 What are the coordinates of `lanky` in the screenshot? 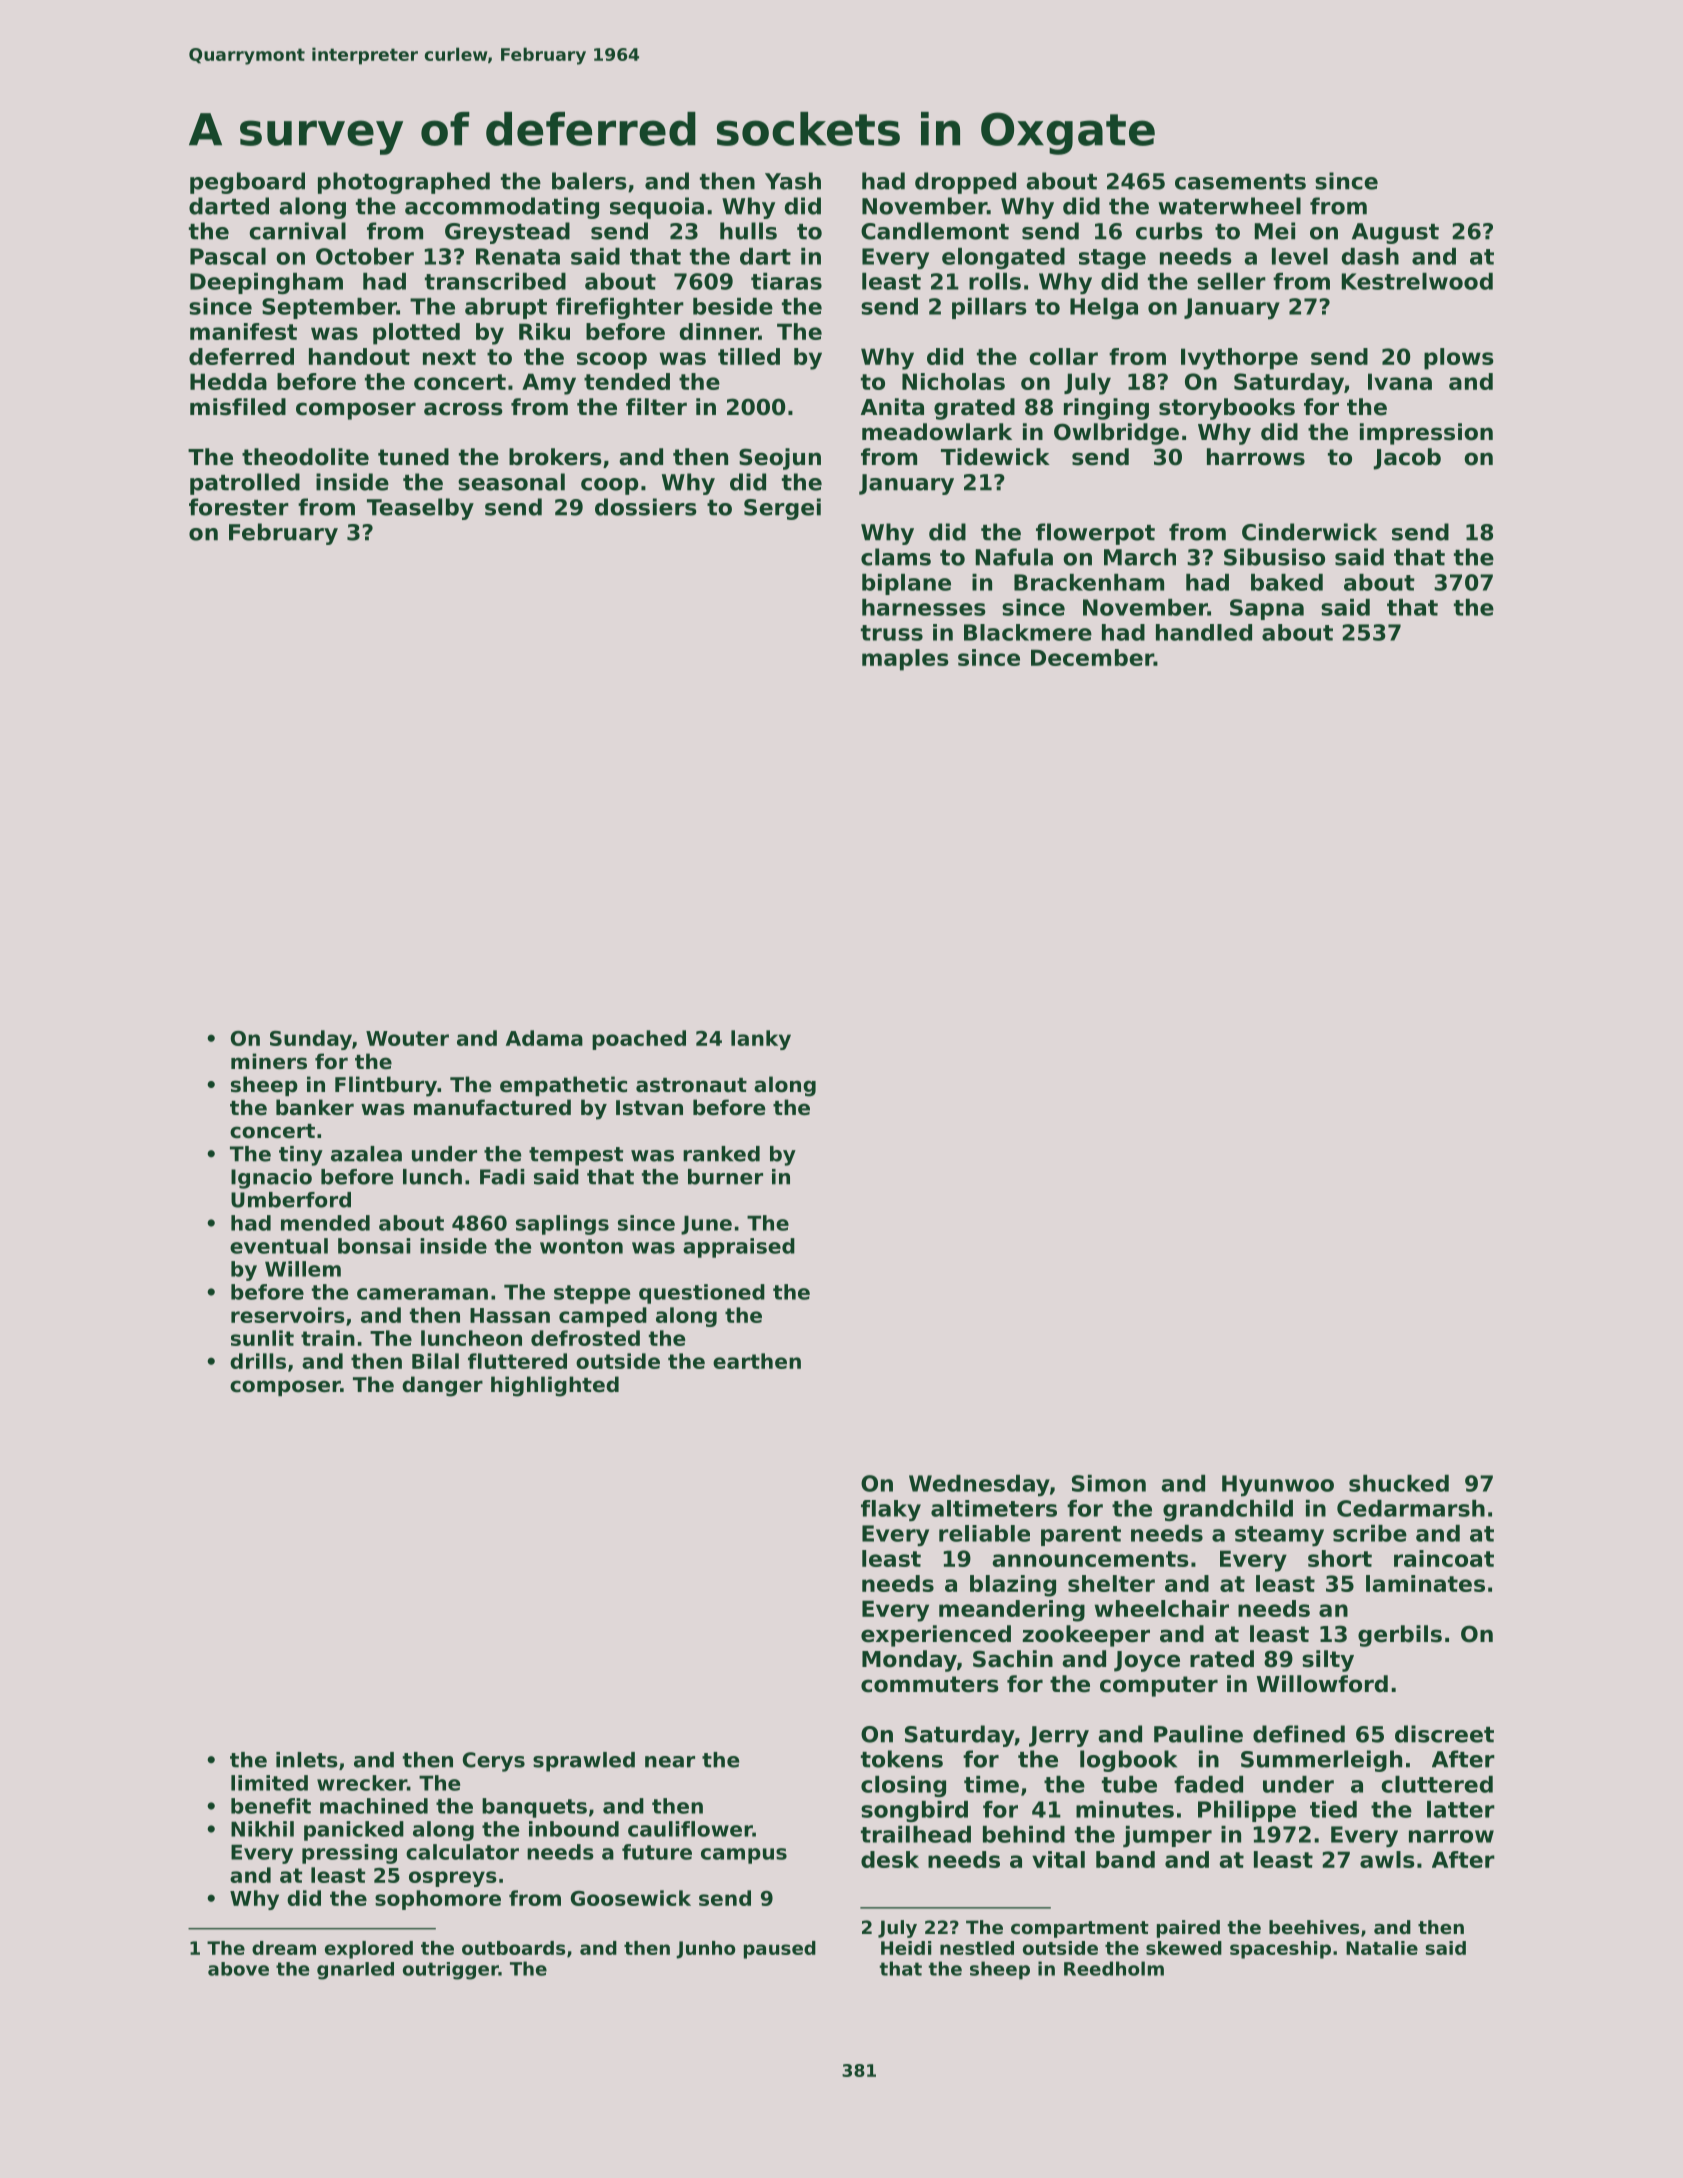 It's located at (761, 1040).
